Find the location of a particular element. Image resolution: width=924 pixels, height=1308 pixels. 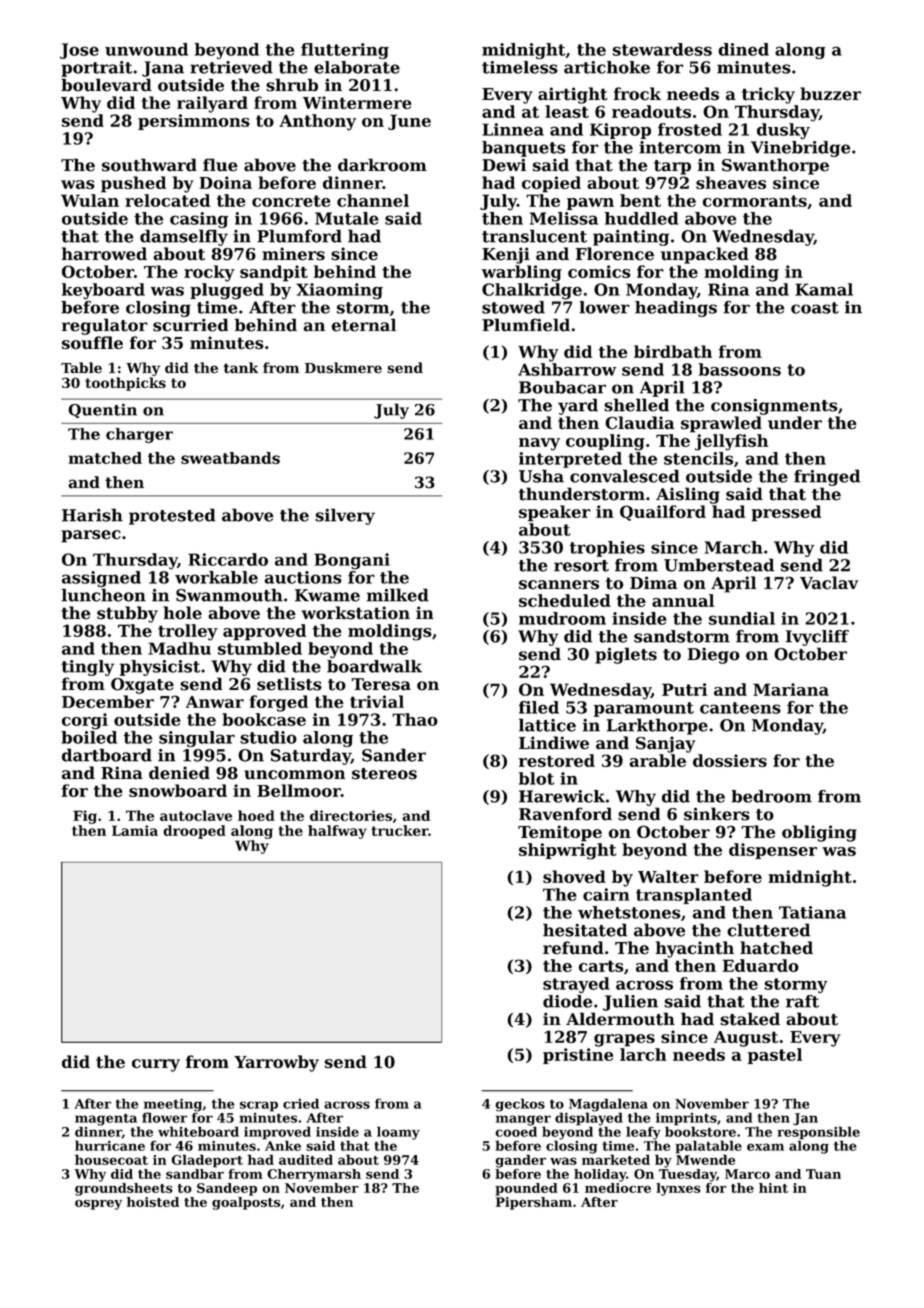

buzzer is located at coordinates (830, 94).
